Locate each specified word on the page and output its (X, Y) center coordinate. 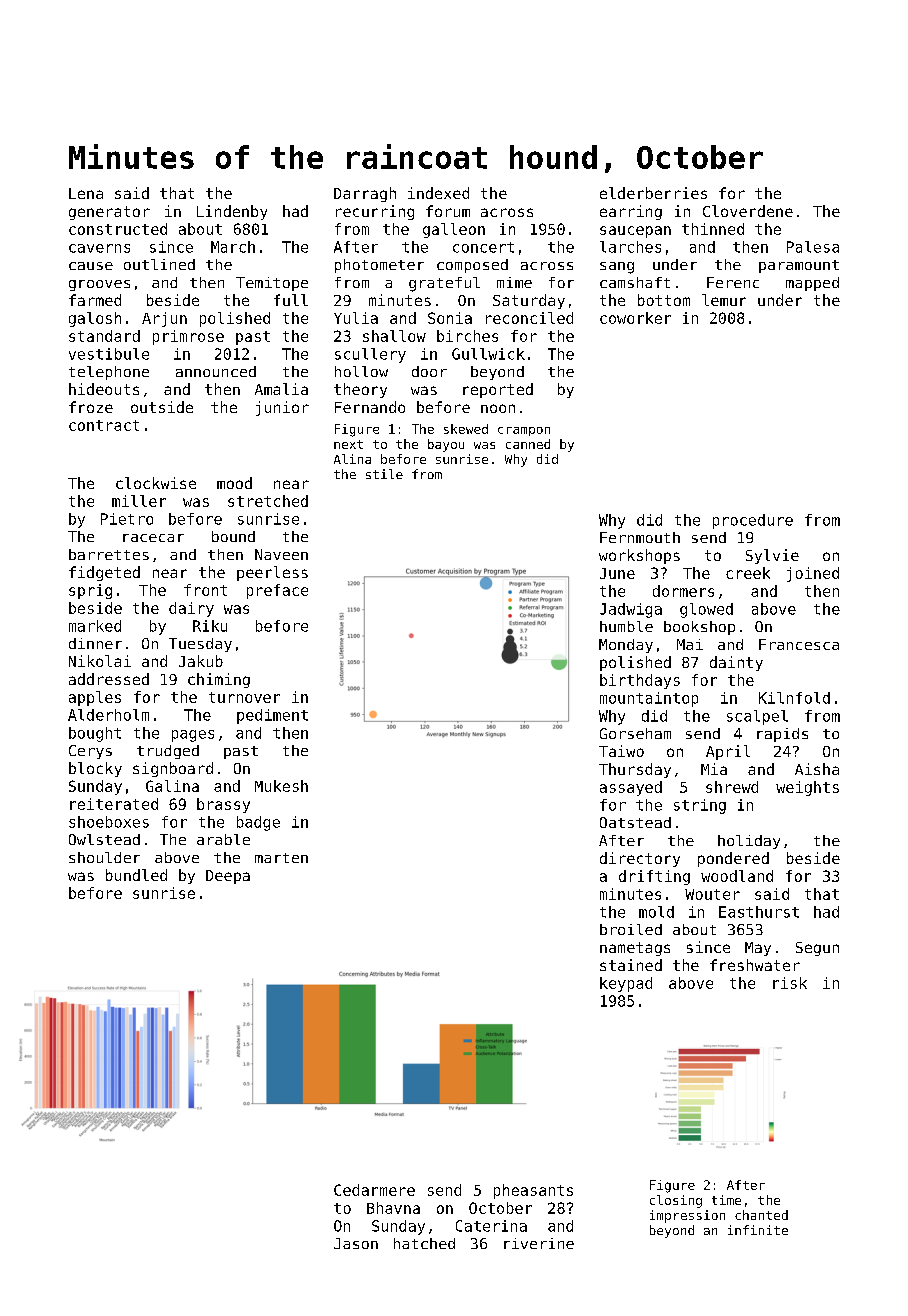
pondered (733, 859)
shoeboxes (109, 822)
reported (498, 390)
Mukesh (281, 786)
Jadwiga (631, 610)
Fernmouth (640, 537)
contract (104, 425)
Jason (356, 1243)
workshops (639, 556)
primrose (188, 337)
